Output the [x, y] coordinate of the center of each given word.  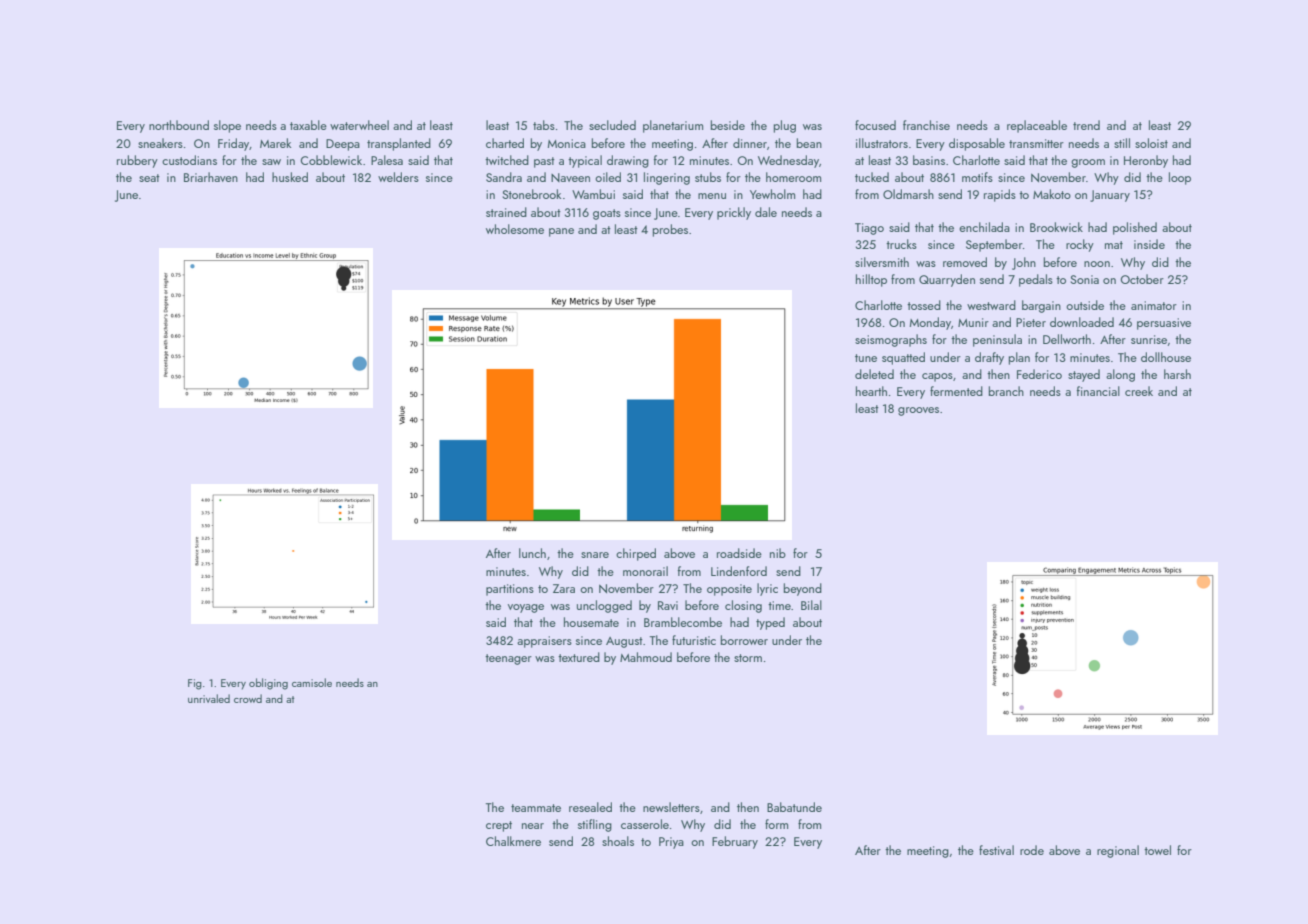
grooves [918, 411]
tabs [544, 125]
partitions [510, 590]
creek [1139, 391]
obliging [268, 684]
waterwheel [359, 125]
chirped [636, 554]
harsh [1177, 374]
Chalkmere [513, 841]
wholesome [515, 229]
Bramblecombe [683, 622]
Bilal [811, 605]
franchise [926, 125]
